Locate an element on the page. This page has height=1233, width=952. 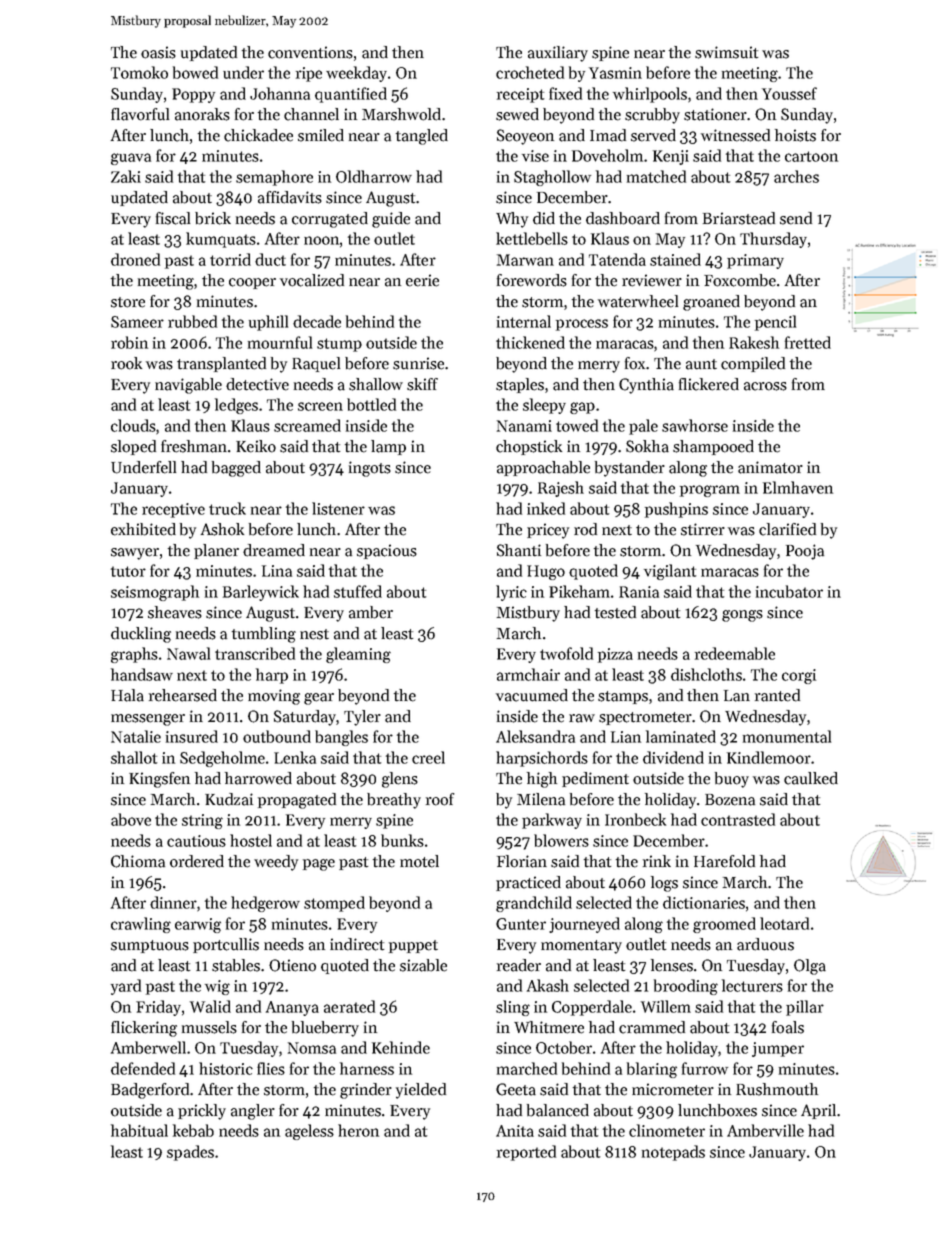
ranted is located at coordinates (777, 695).
